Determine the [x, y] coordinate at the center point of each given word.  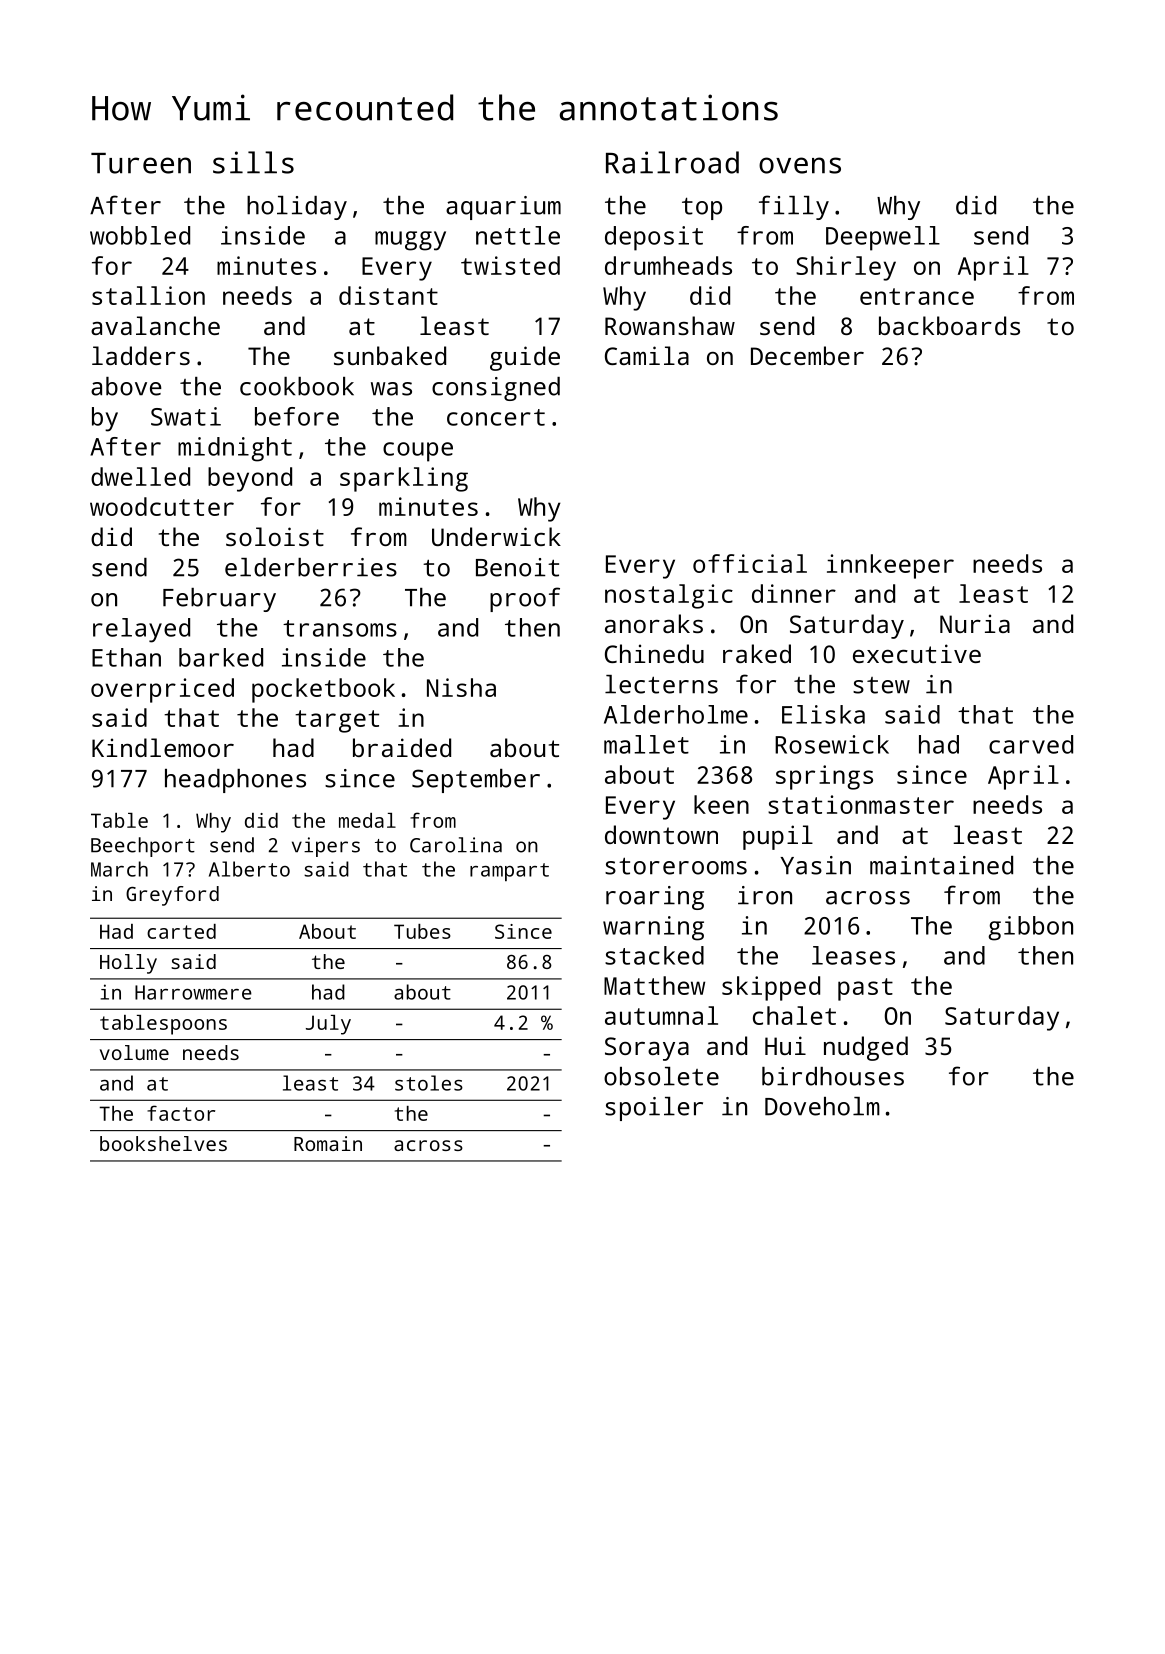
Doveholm [822, 1106]
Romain [328, 1143]
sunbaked [390, 355]
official [750, 563]
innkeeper [890, 566]
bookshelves [163, 1143]
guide [525, 358]
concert [496, 417]
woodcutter [162, 506]
